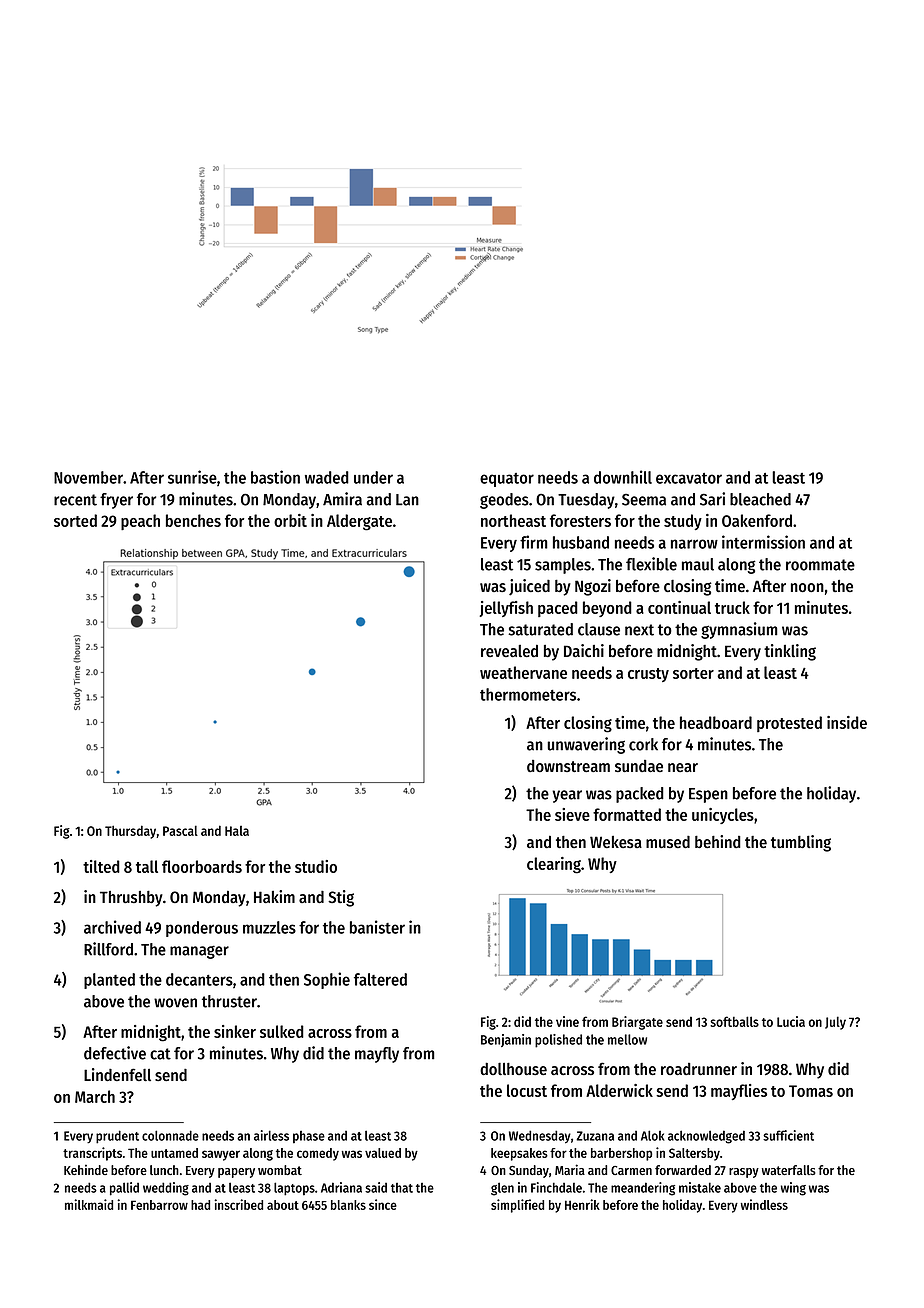 Image resolution: width=924 pixels, height=1308 pixels. What do you see at coordinates (507, 480) in the page?
I see `equator` at bounding box center [507, 480].
